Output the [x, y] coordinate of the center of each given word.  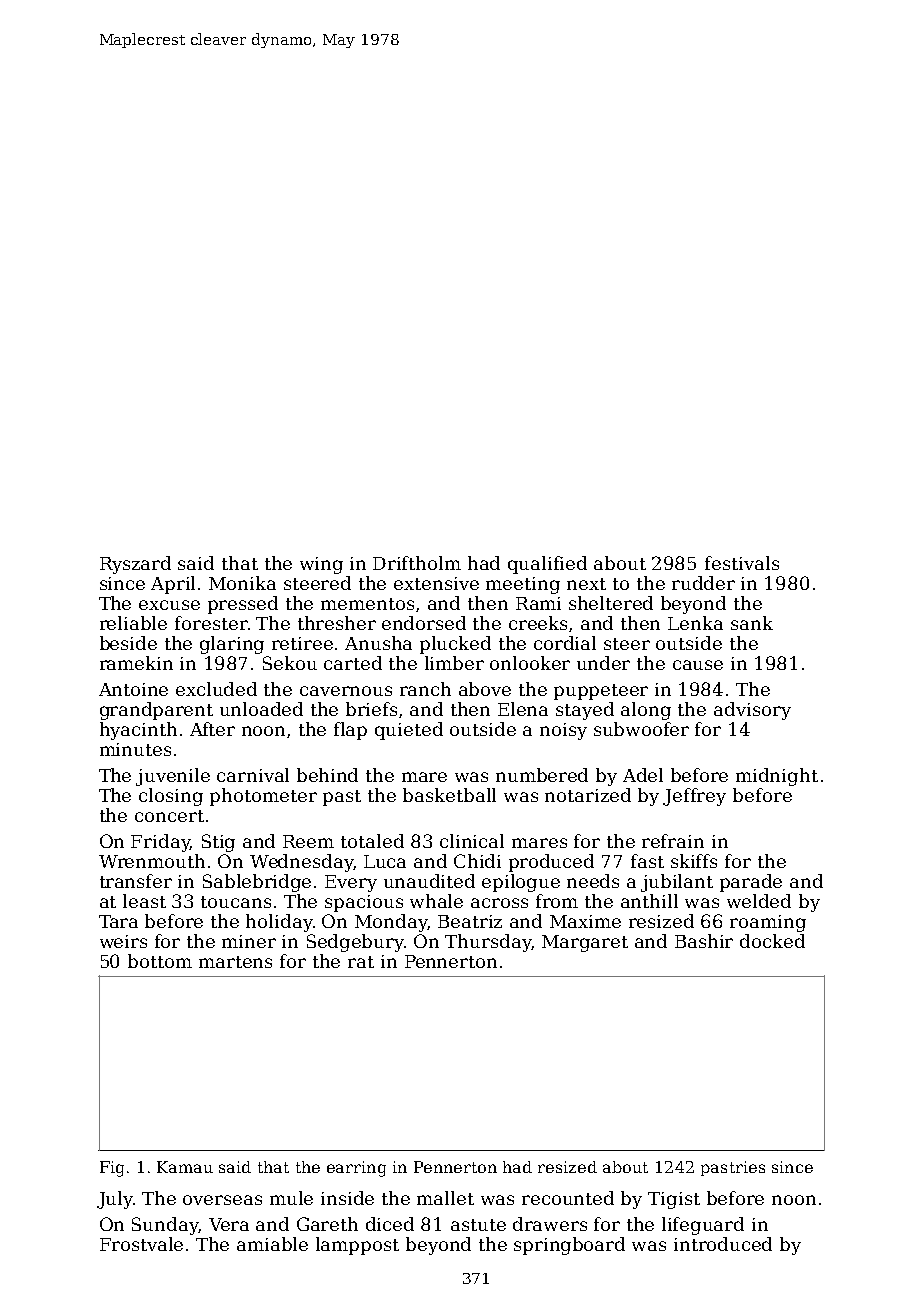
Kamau [185, 1167]
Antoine [133, 689]
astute [478, 1225]
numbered [542, 775]
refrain [673, 841]
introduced [723, 1244]
